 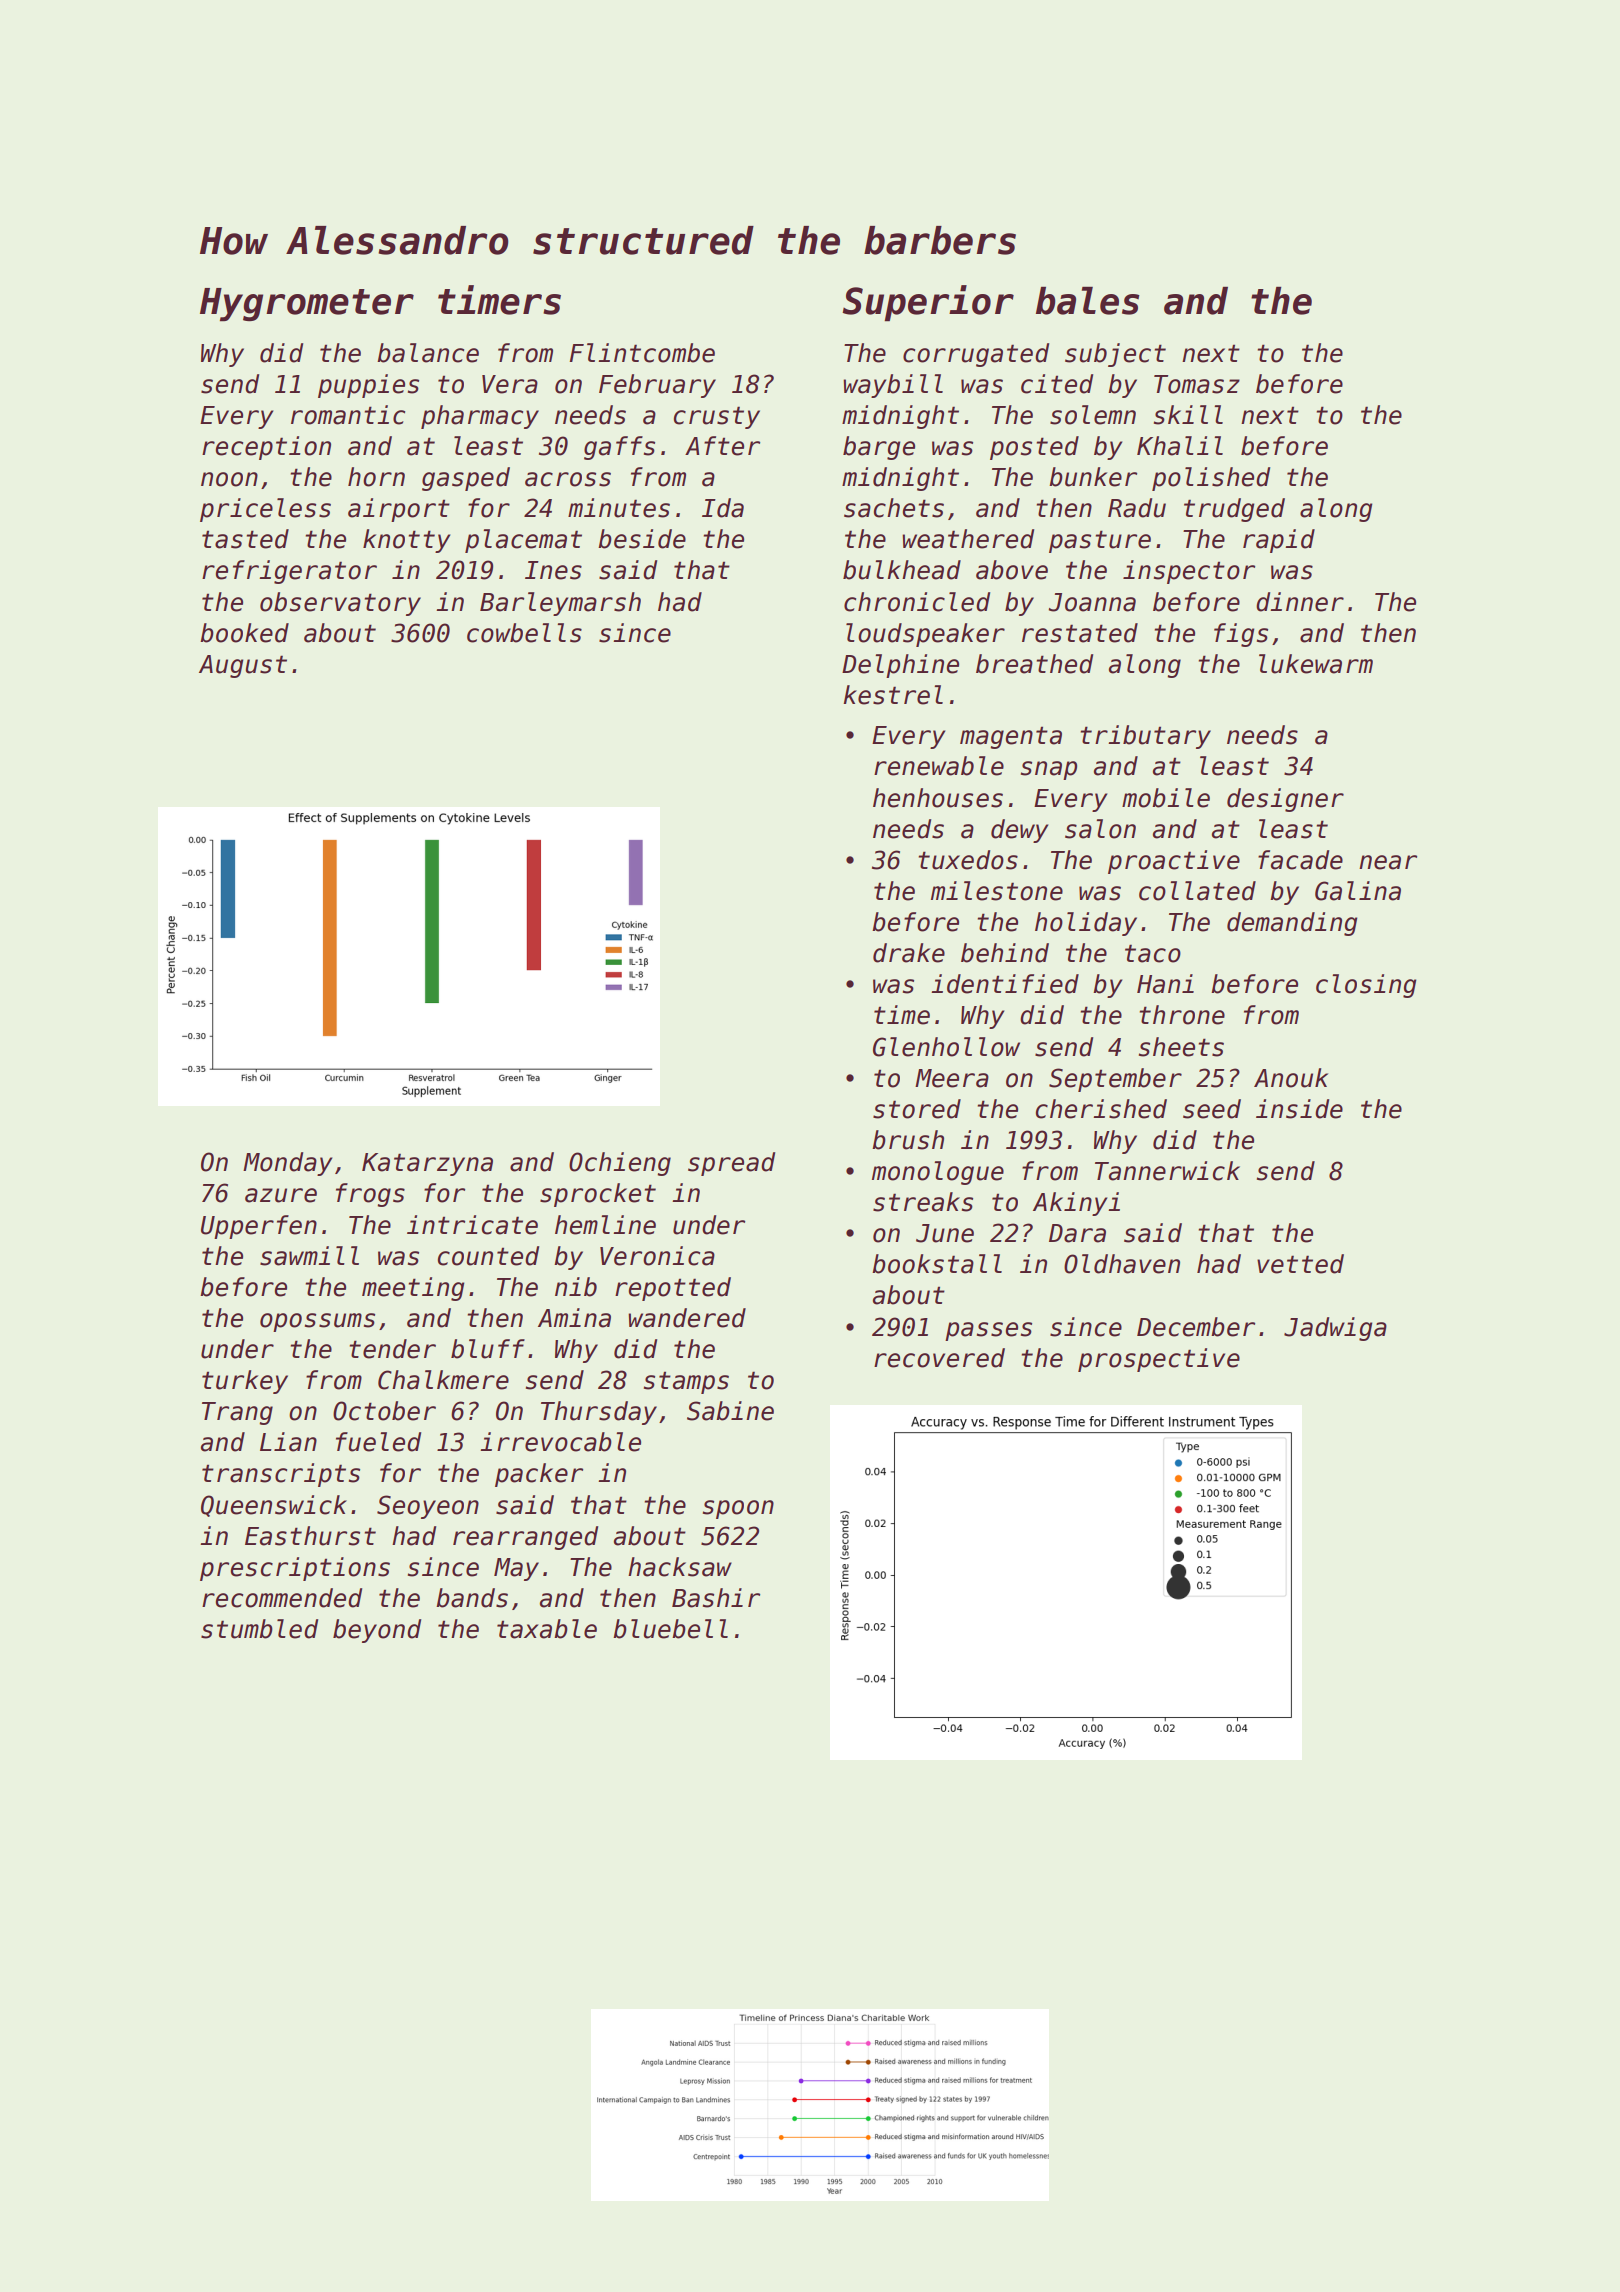 What do you see at coordinates (894, 508) in the screenshot?
I see `sachets` at bounding box center [894, 508].
